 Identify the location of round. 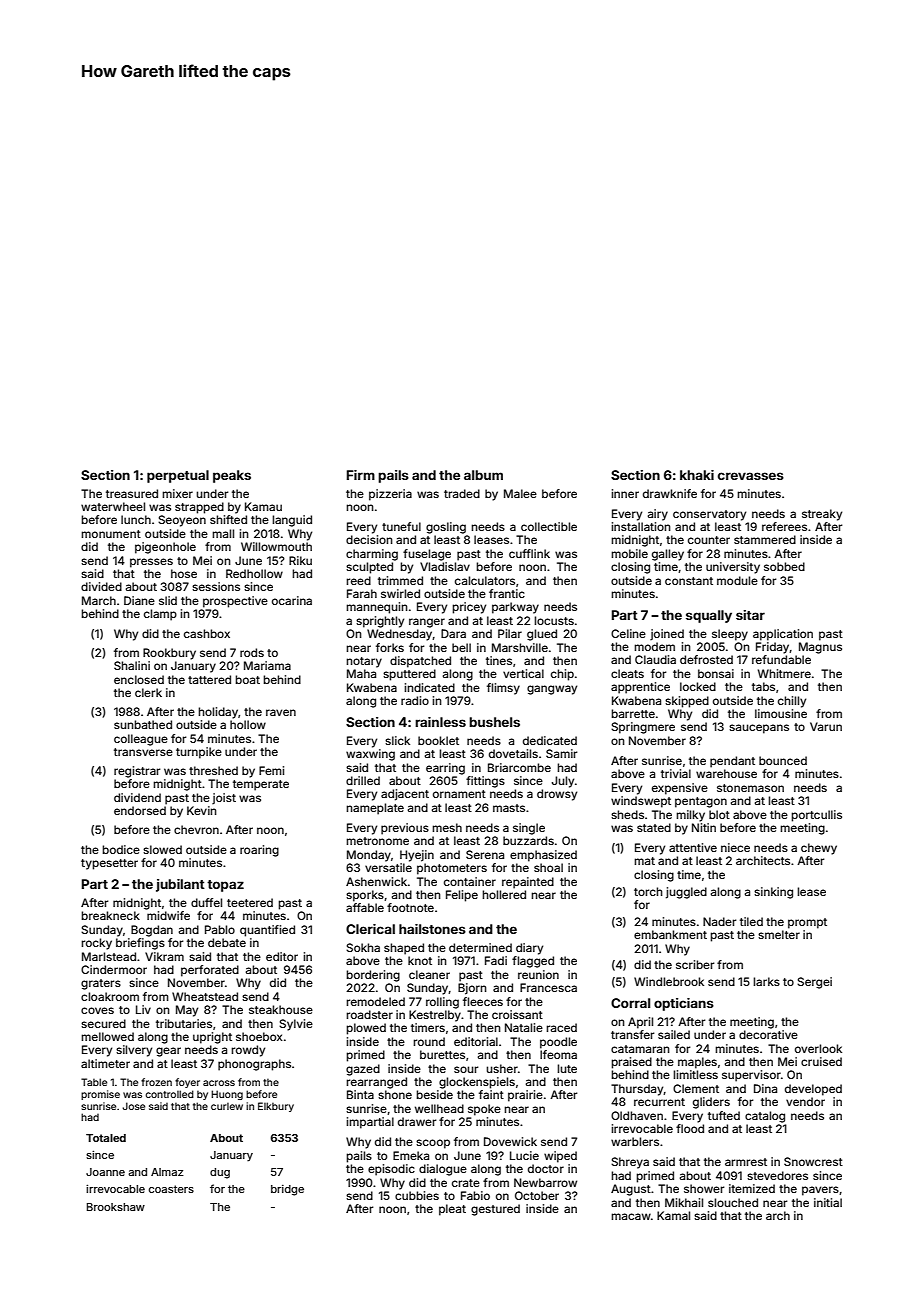
(429, 1041).
